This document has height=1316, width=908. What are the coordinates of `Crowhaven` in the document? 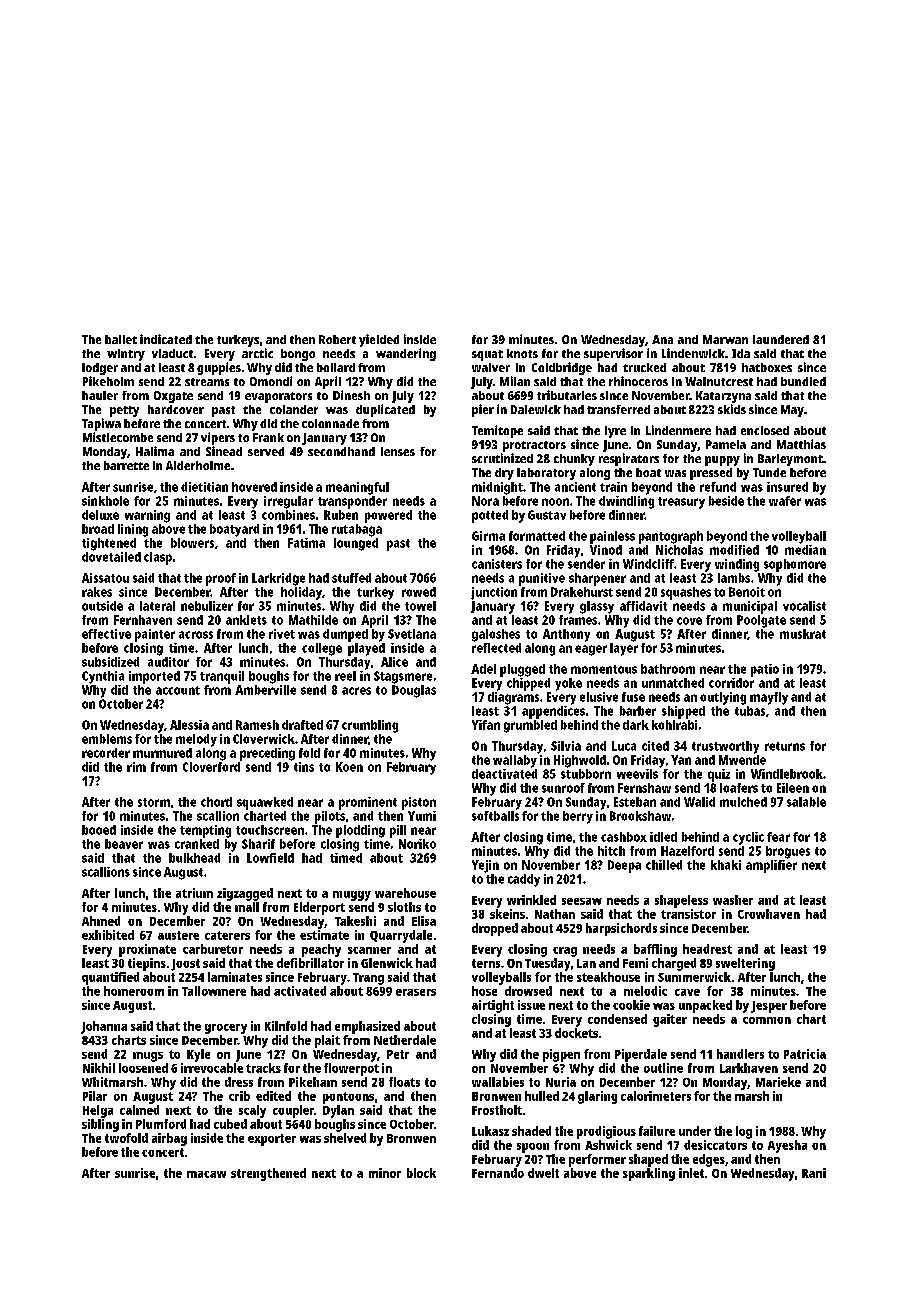 It's located at (769, 914).
